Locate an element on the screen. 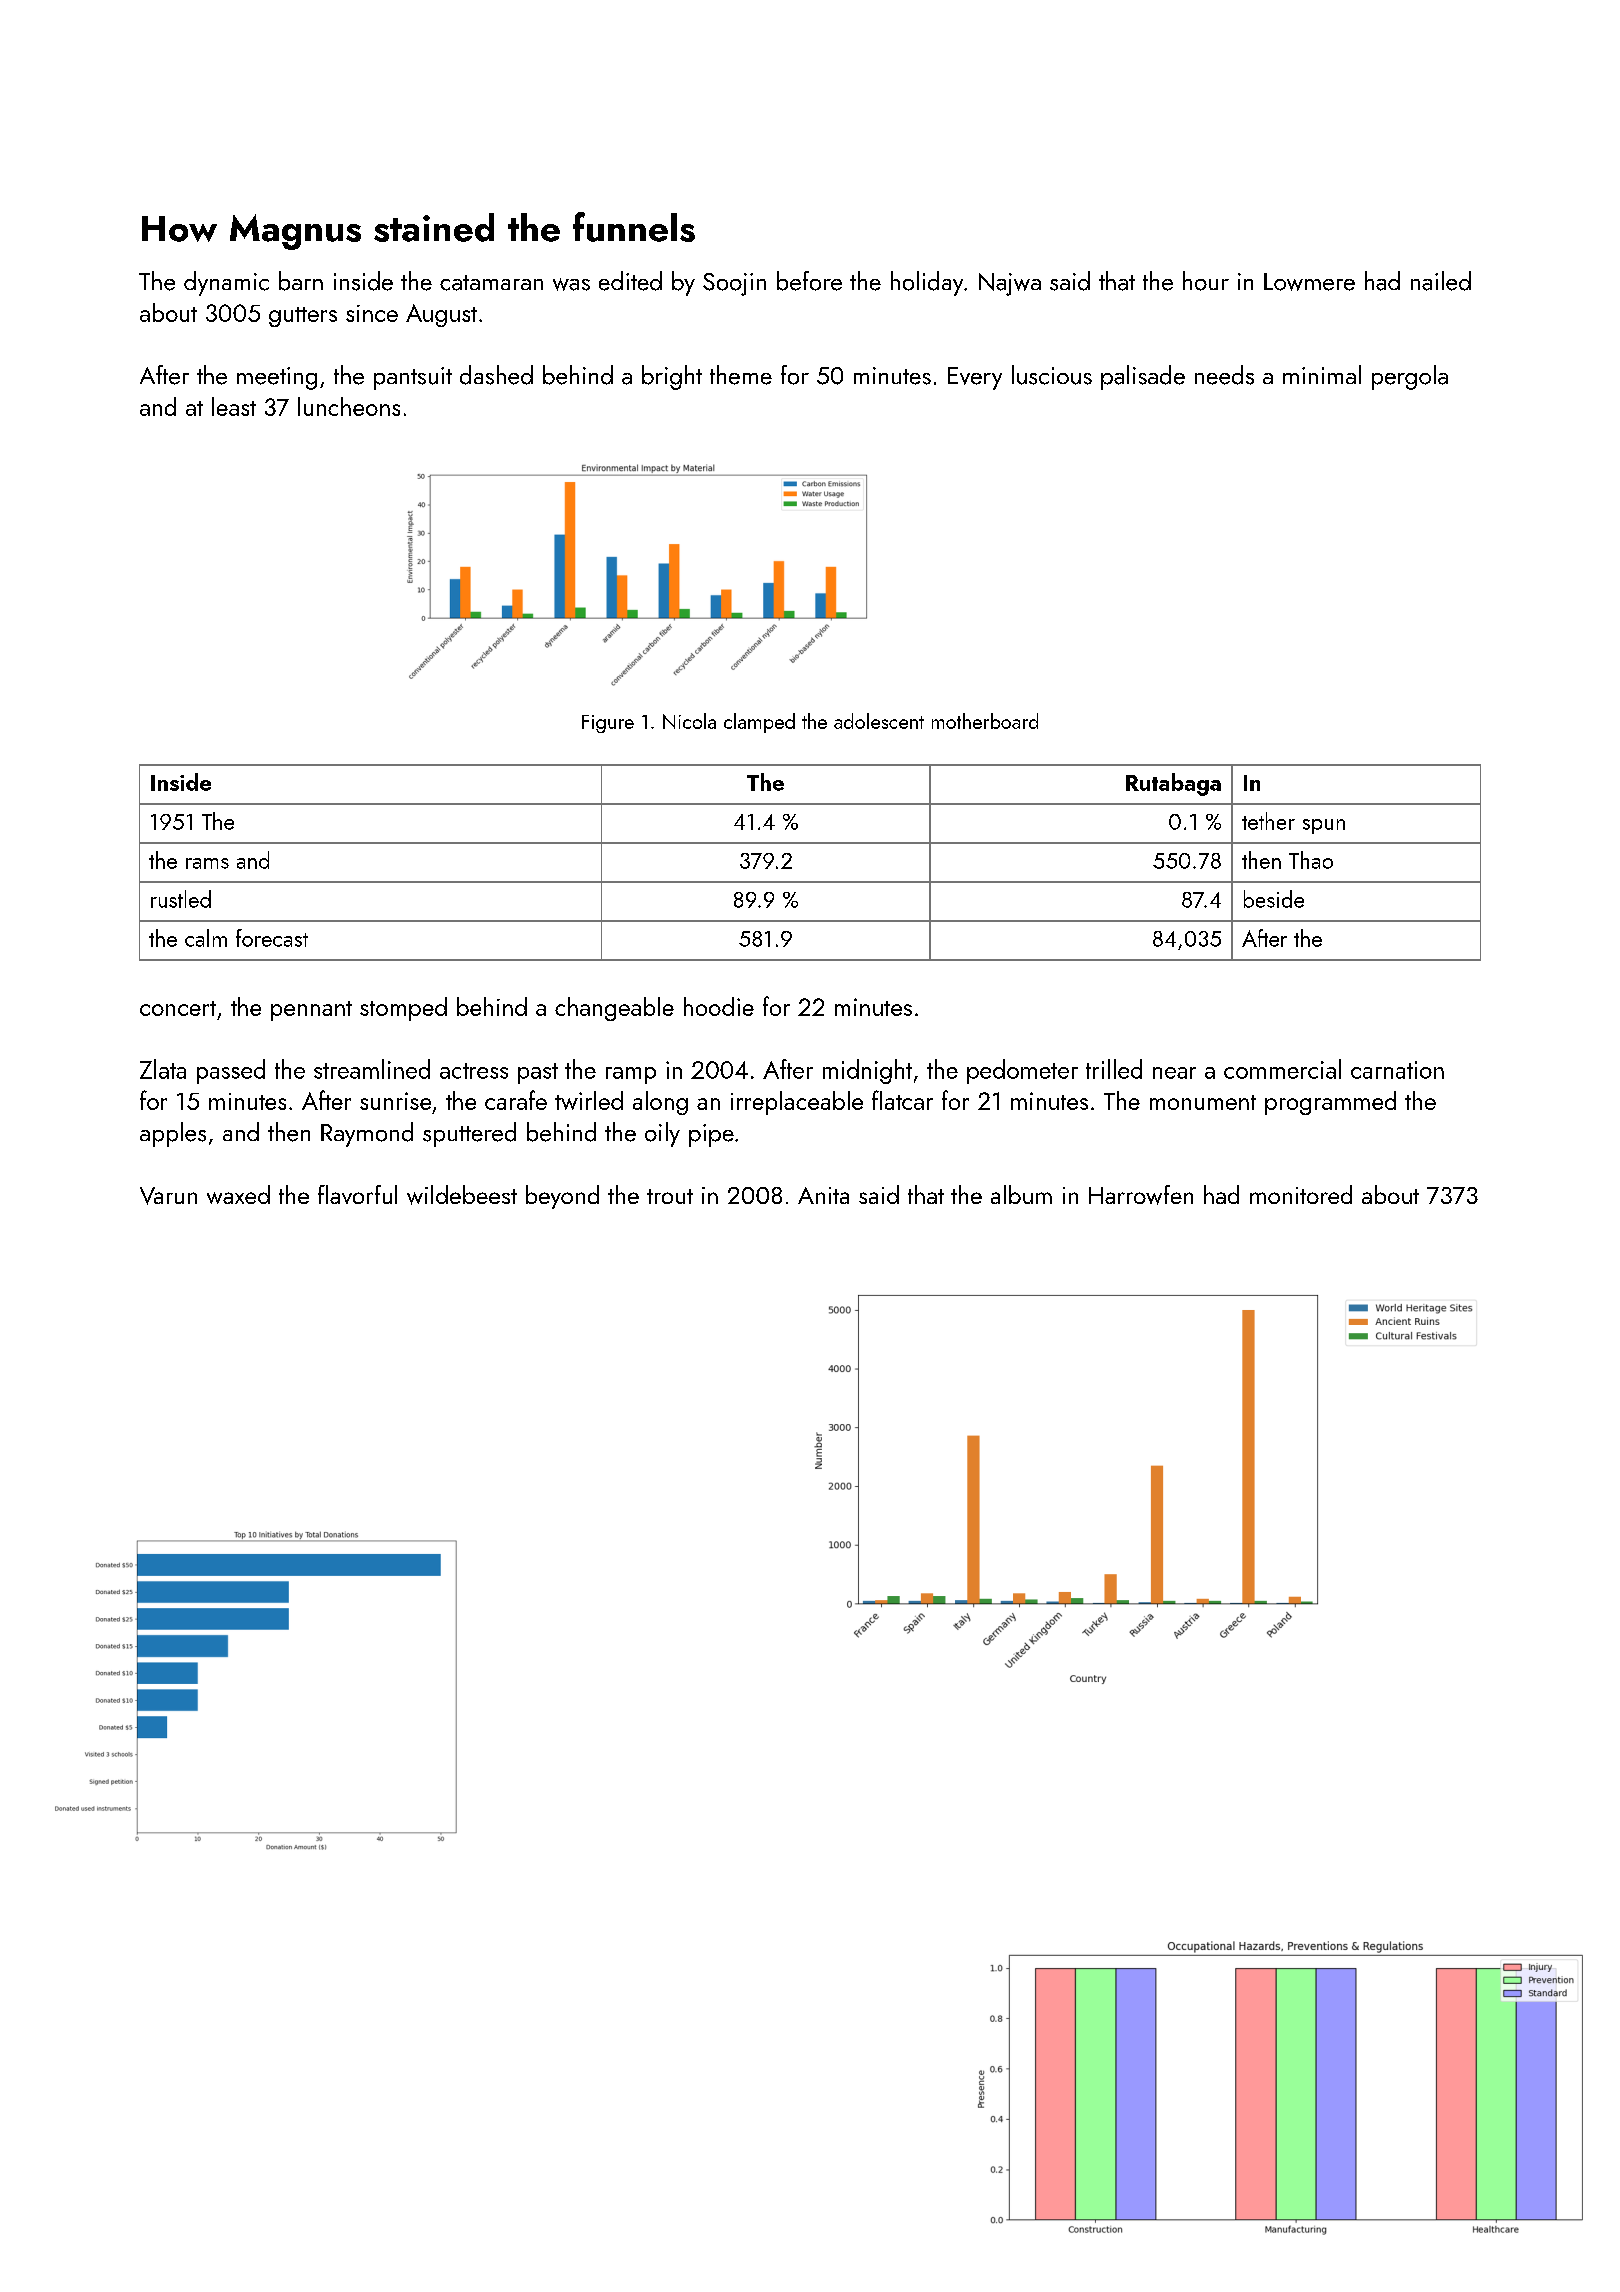 The width and height of the screenshot is (1620, 2292). rams is located at coordinates (207, 863).
